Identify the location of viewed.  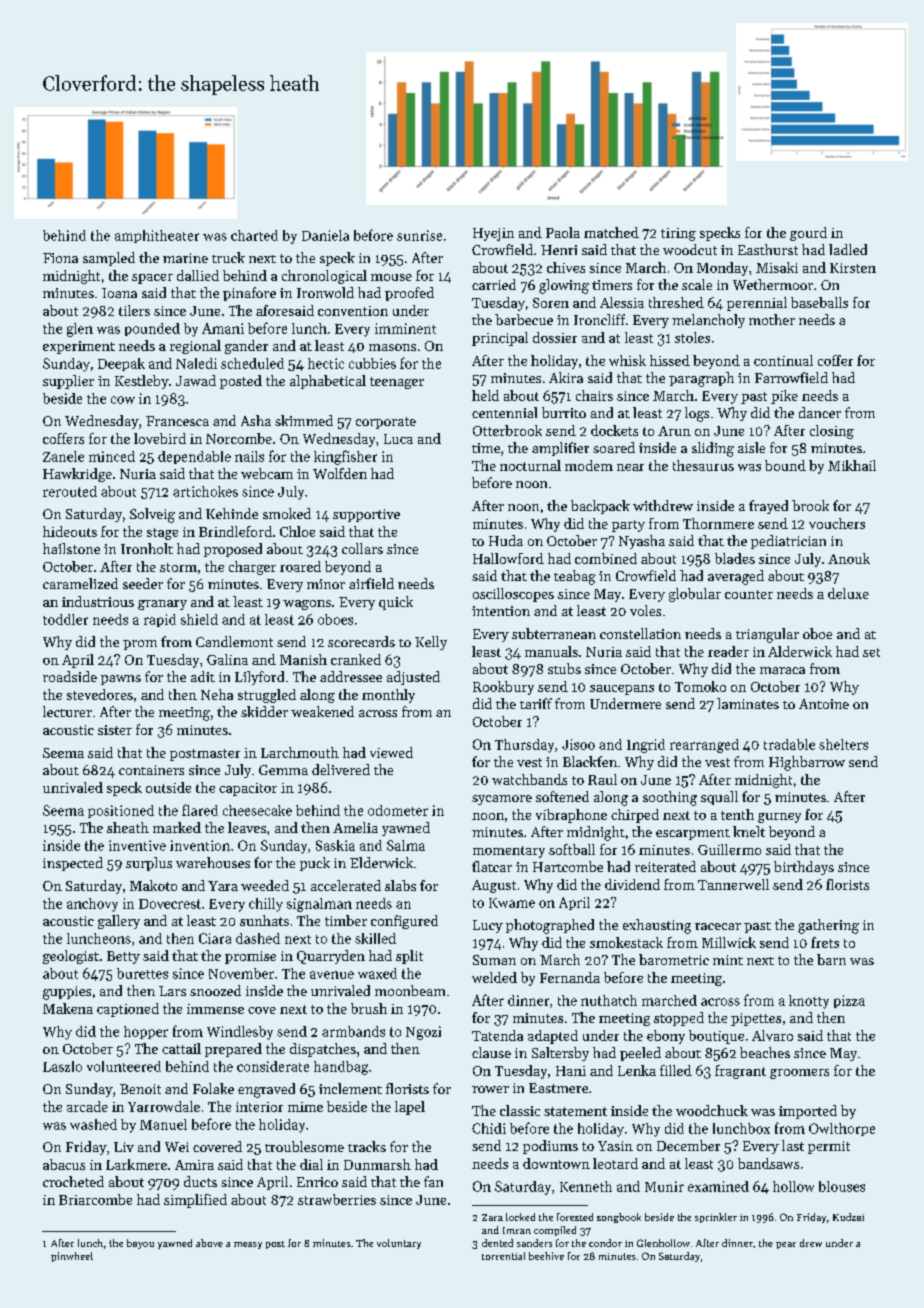
(391, 752).
